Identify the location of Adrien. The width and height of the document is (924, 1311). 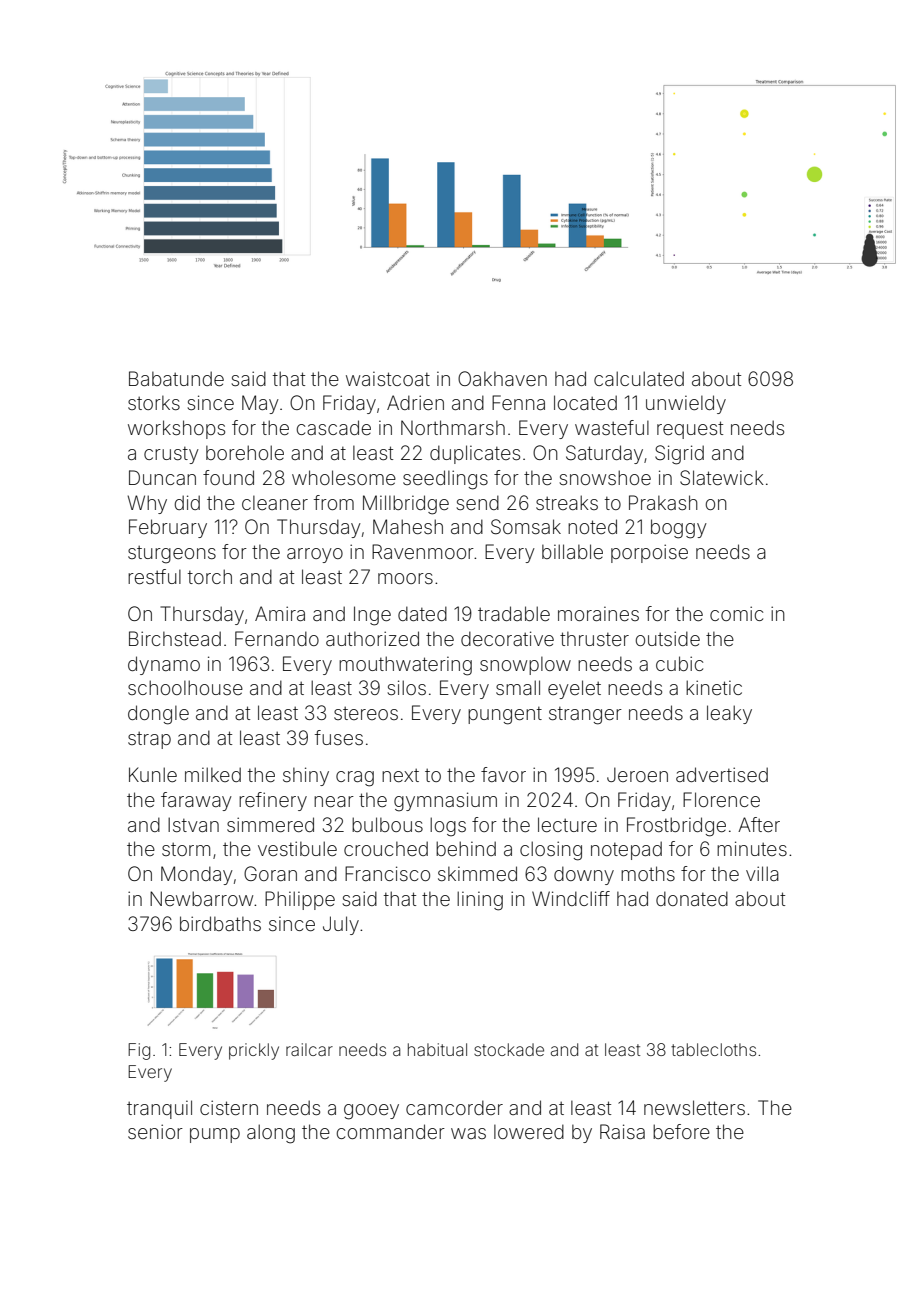
(415, 402).
